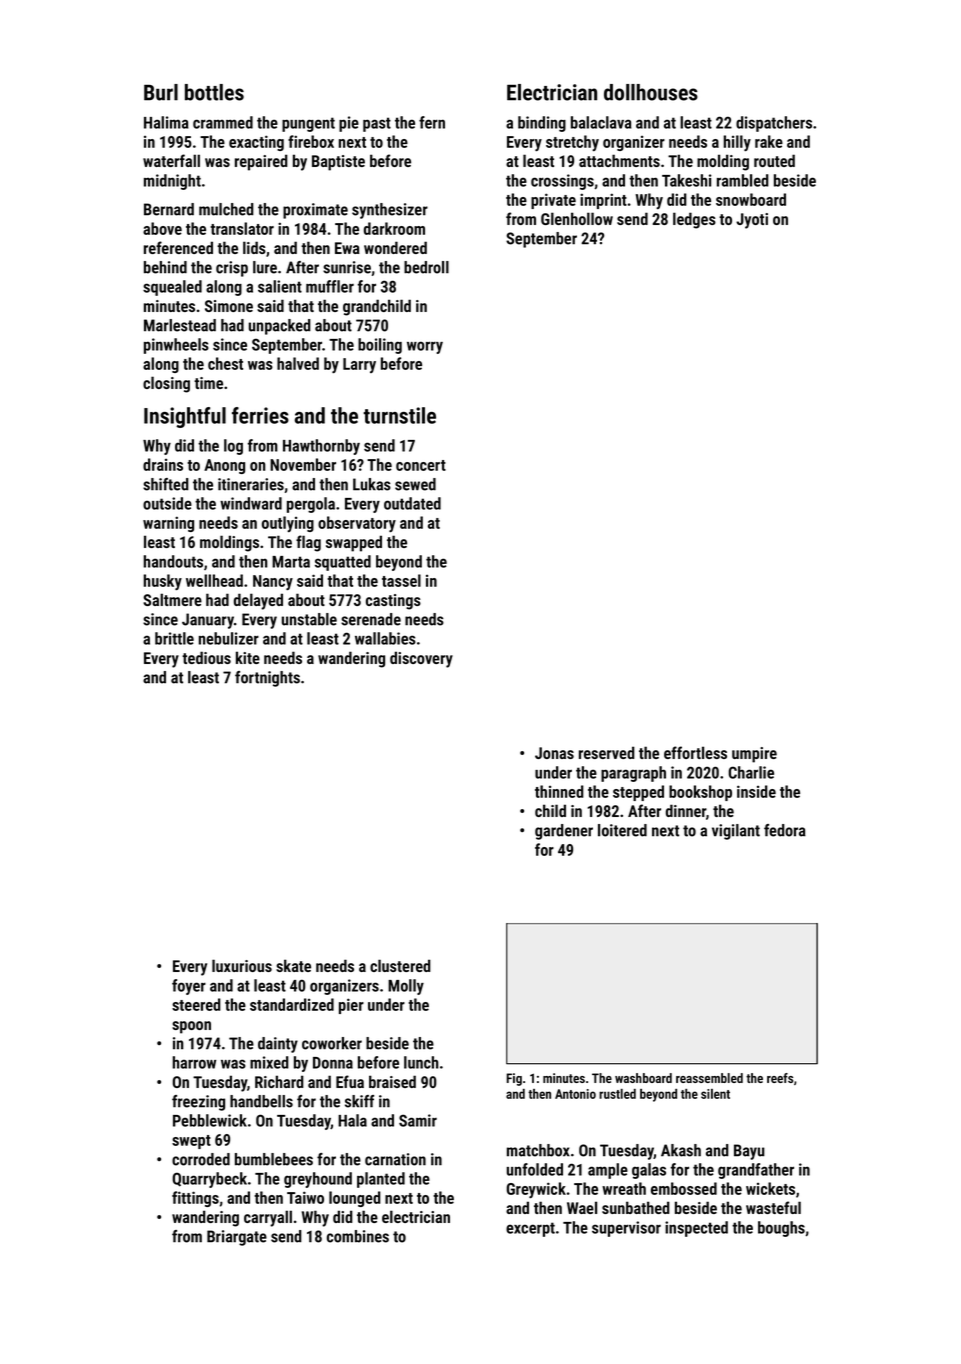 This page has height=1364, width=961. Describe the element at coordinates (237, 1238) in the page. I see `Briargate` at that location.
